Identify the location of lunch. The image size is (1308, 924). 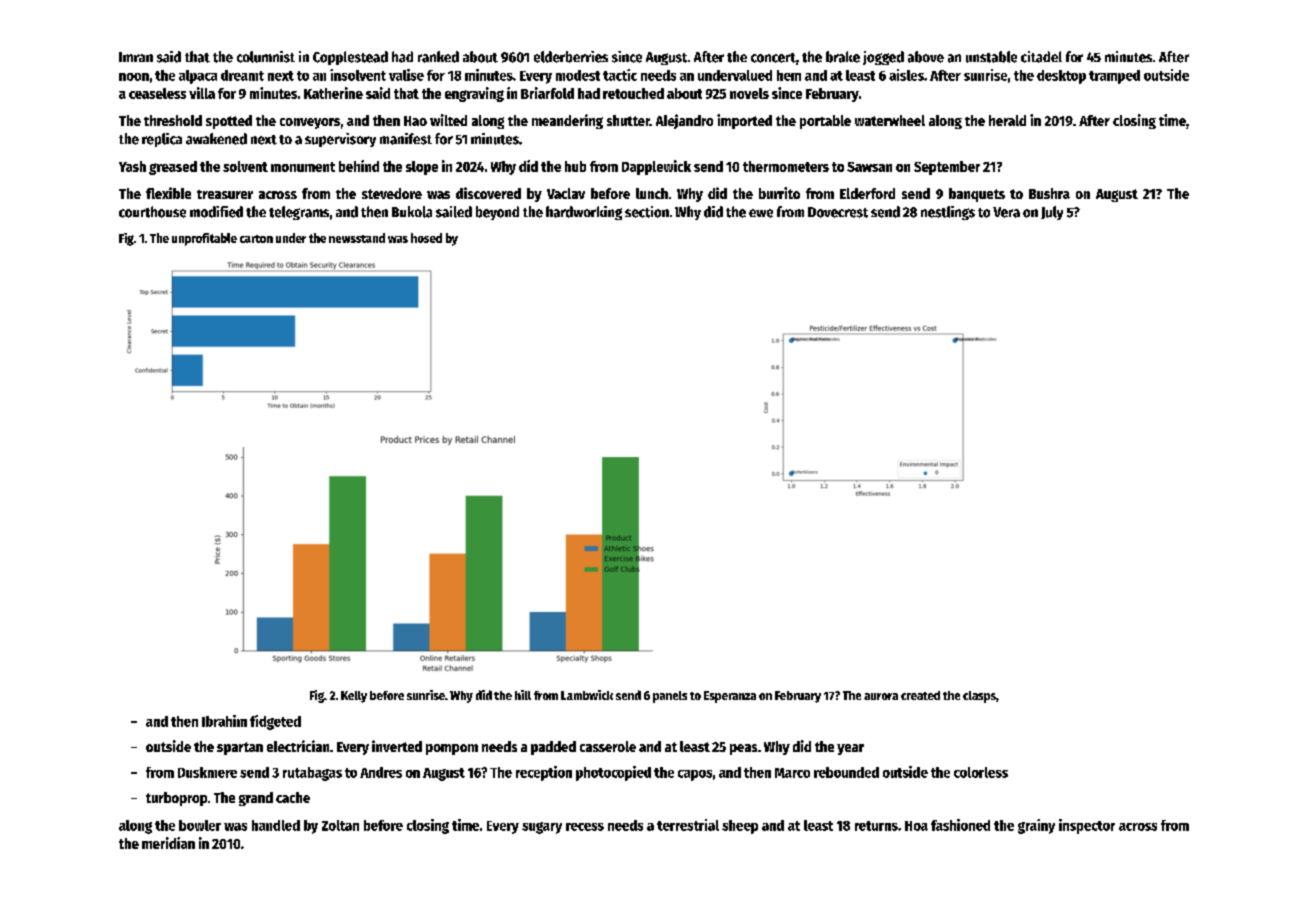
(652, 193).
